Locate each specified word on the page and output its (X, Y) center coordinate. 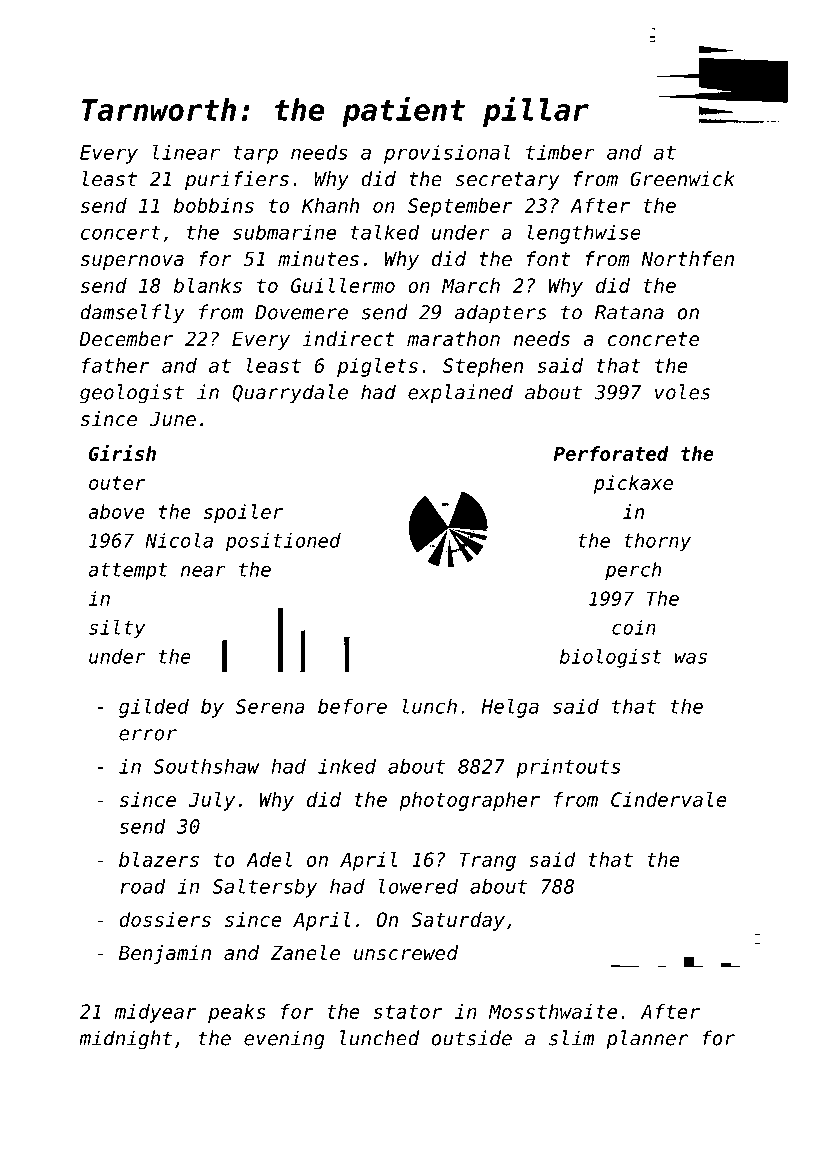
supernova (132, 262)
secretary (507, 181)
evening (284, 1040)
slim (571, 1038)
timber (560, 152)
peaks (237, 1013)
